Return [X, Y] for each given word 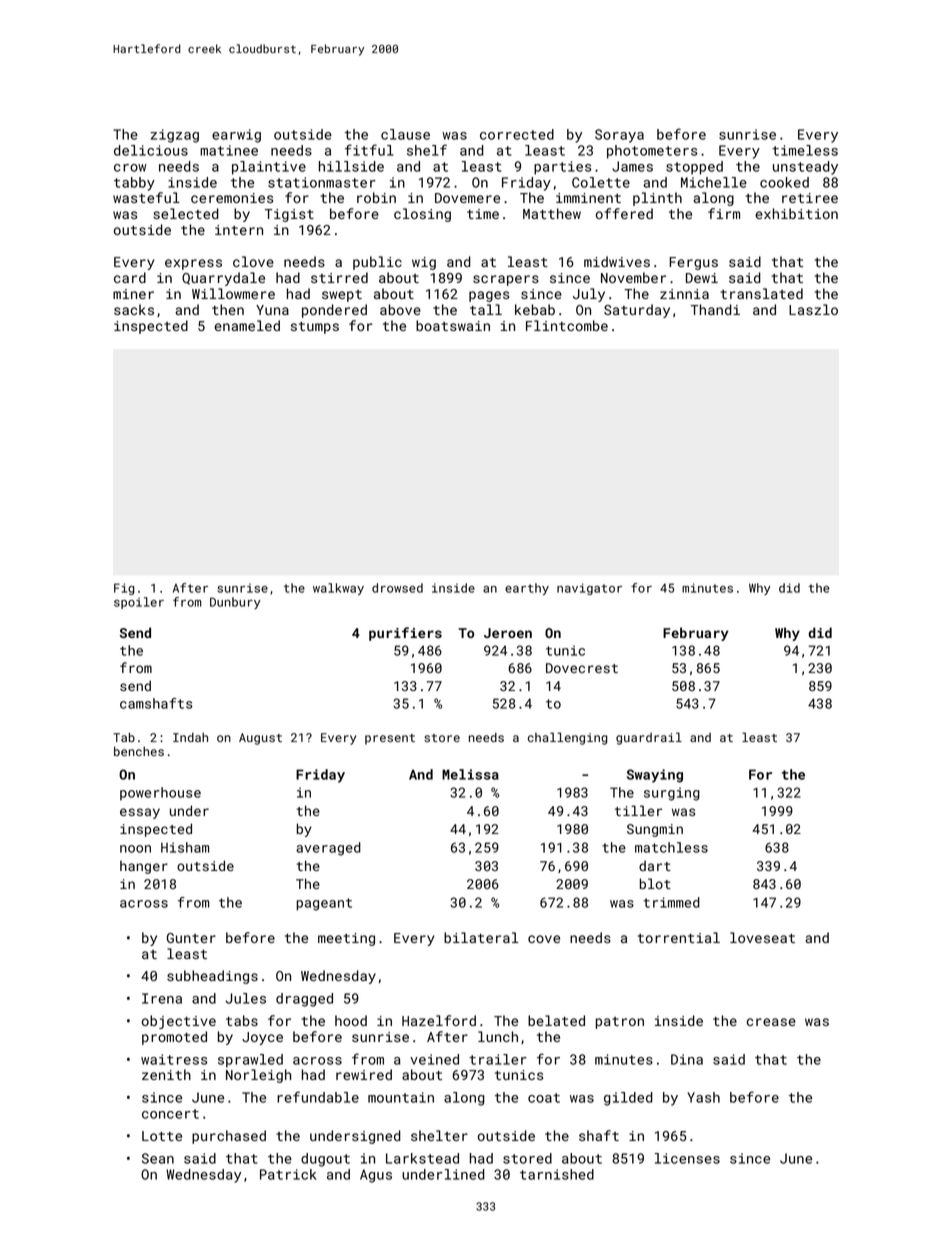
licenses [687, 1158]
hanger [144, 867]
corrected [517, 134]
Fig [124, 589]
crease [771, 1022]
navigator [589, 589]
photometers [652, 152]
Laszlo [813, 309]
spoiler [139, 603]
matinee [229, 150]
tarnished [557, 1174]
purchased [229, 1137]
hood [351, 1020]
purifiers [405, 634]
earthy [527, 589]
